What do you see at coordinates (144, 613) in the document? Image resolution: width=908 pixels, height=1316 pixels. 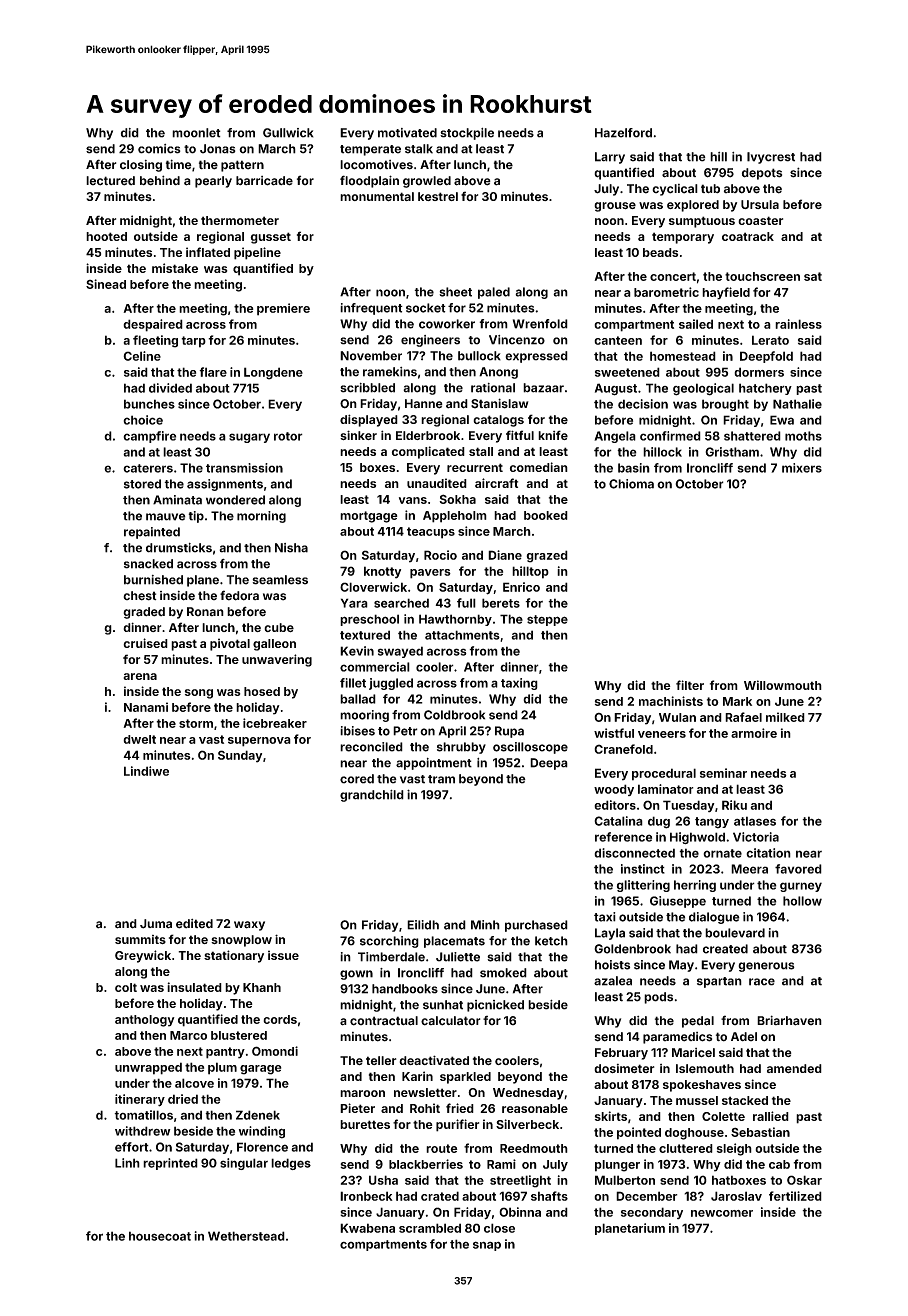 I see `graded` at bounding box center [144, 613].
